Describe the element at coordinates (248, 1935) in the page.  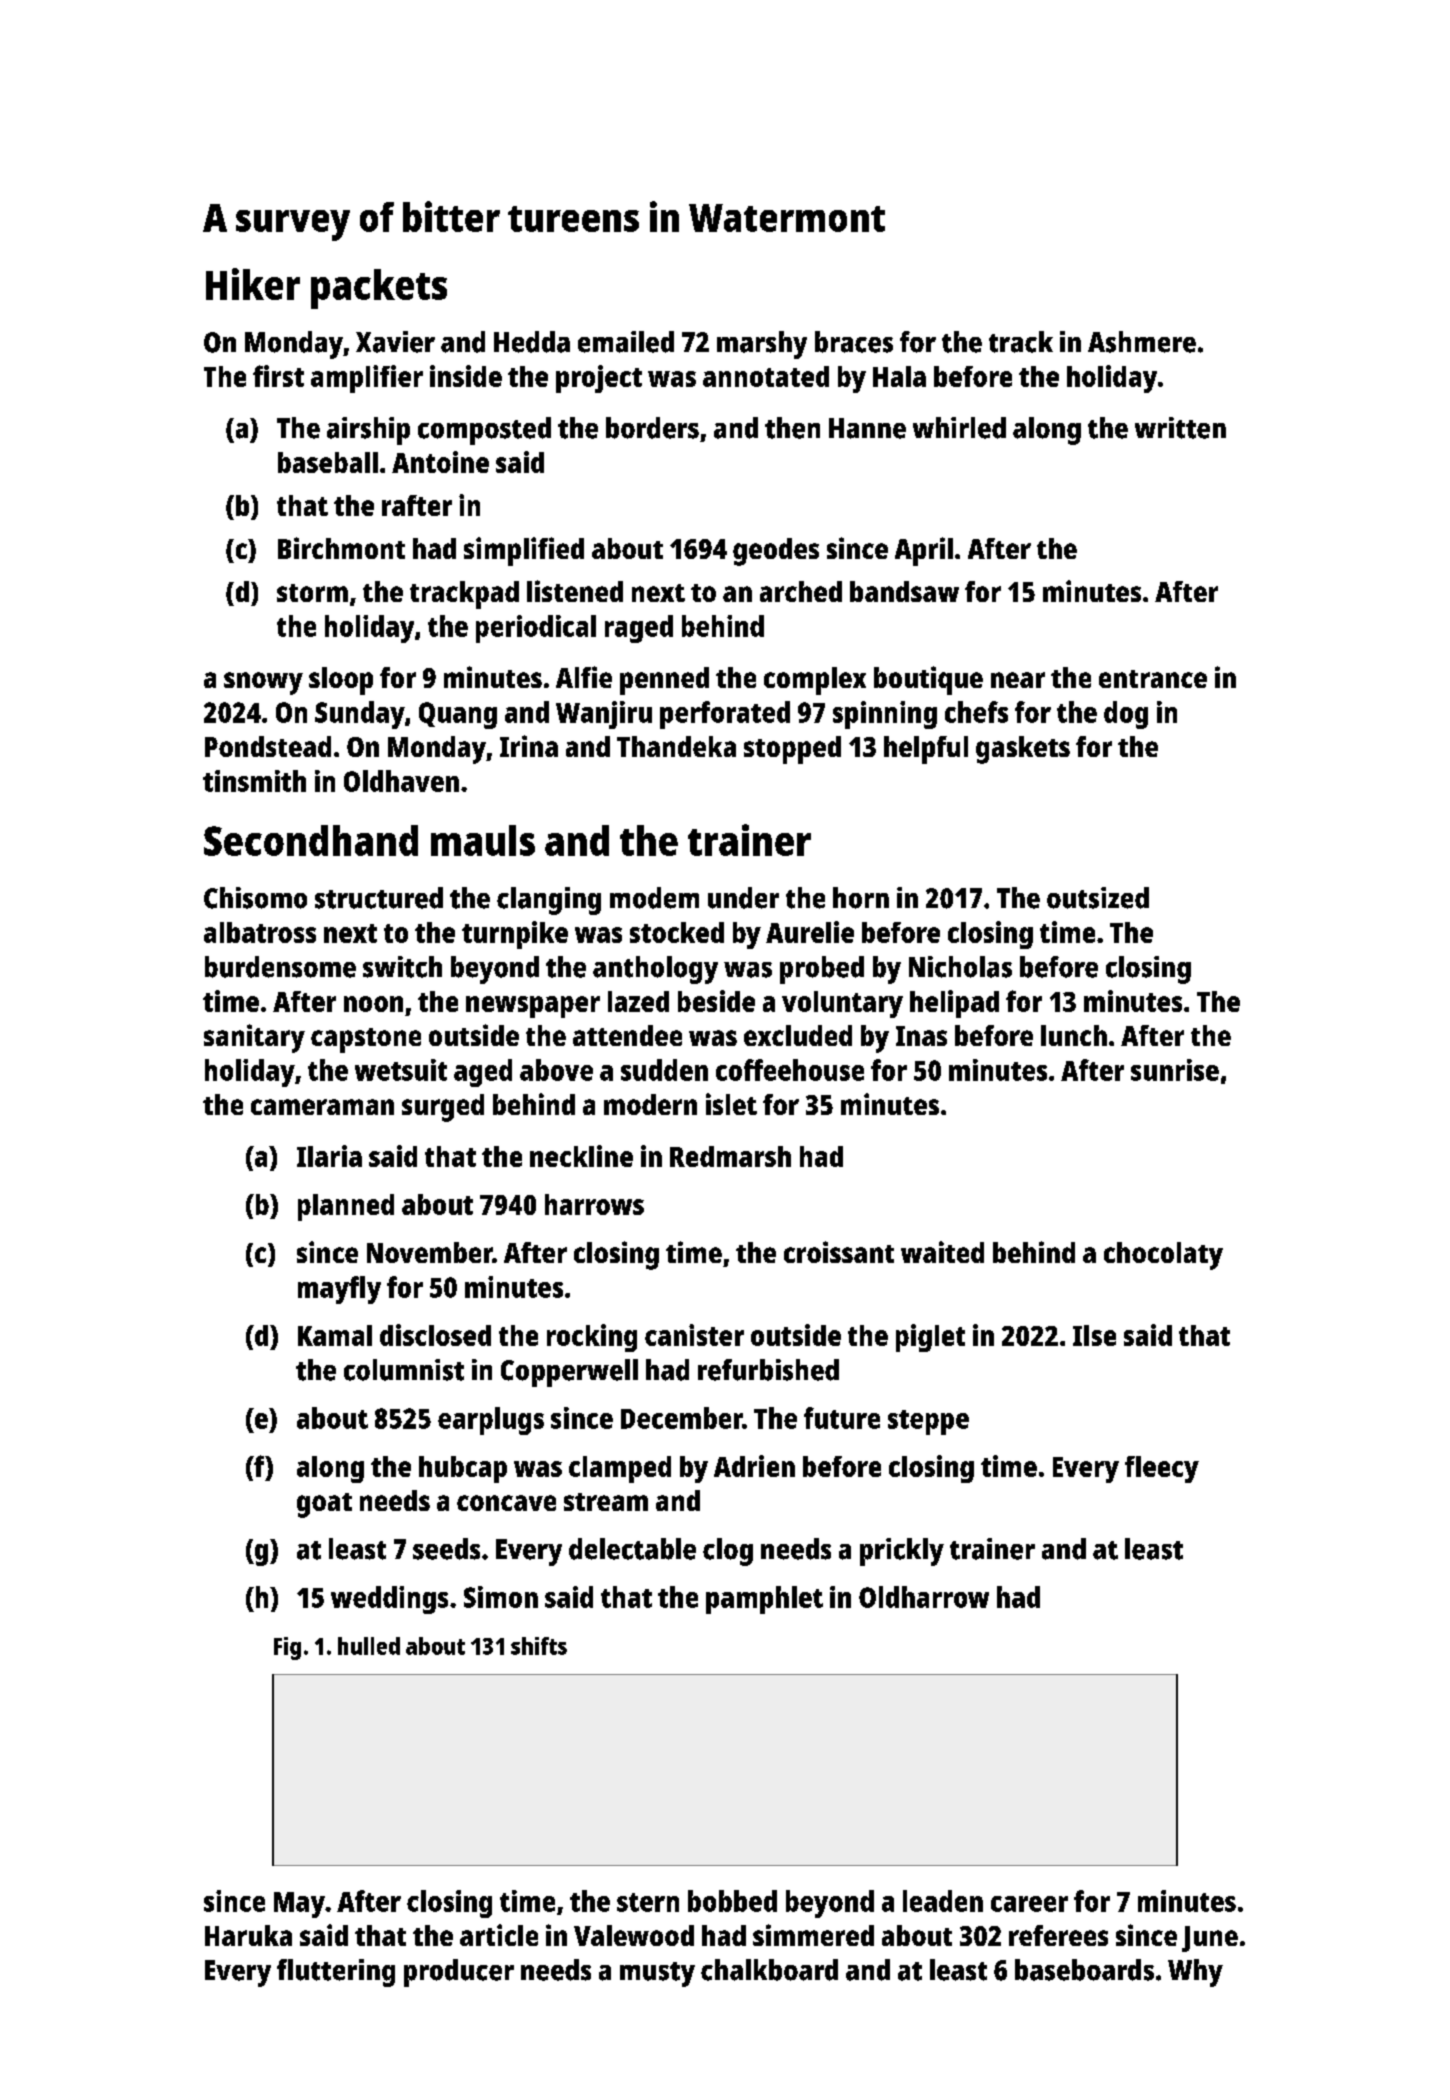
I see `Haruka` at that location.
